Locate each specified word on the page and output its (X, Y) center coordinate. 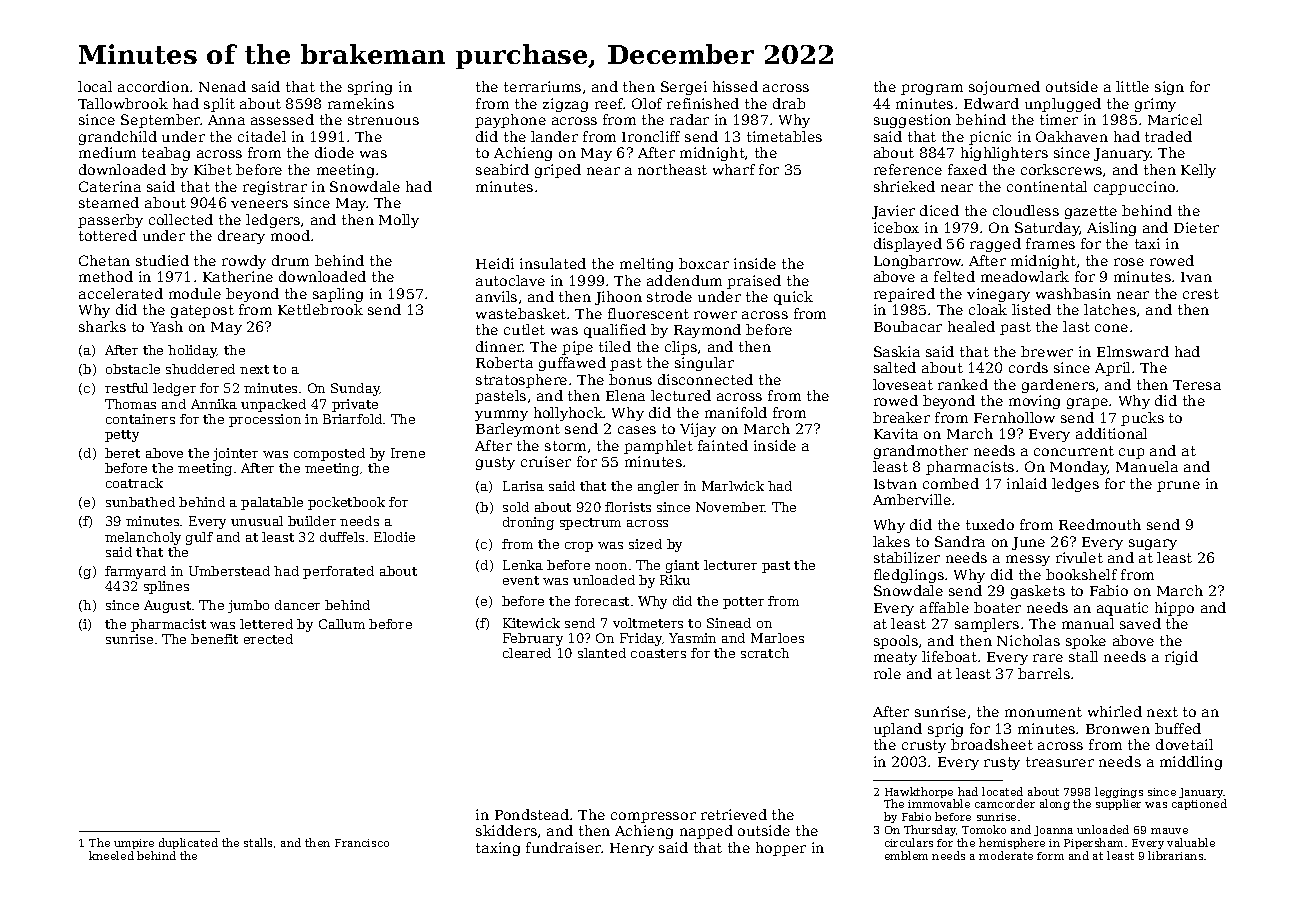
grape (1087, 403)
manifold (736, 412)
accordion (153, 86)
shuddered (200, 369)
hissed (735, 86)
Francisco (362, 843)
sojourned (1004, 88)
